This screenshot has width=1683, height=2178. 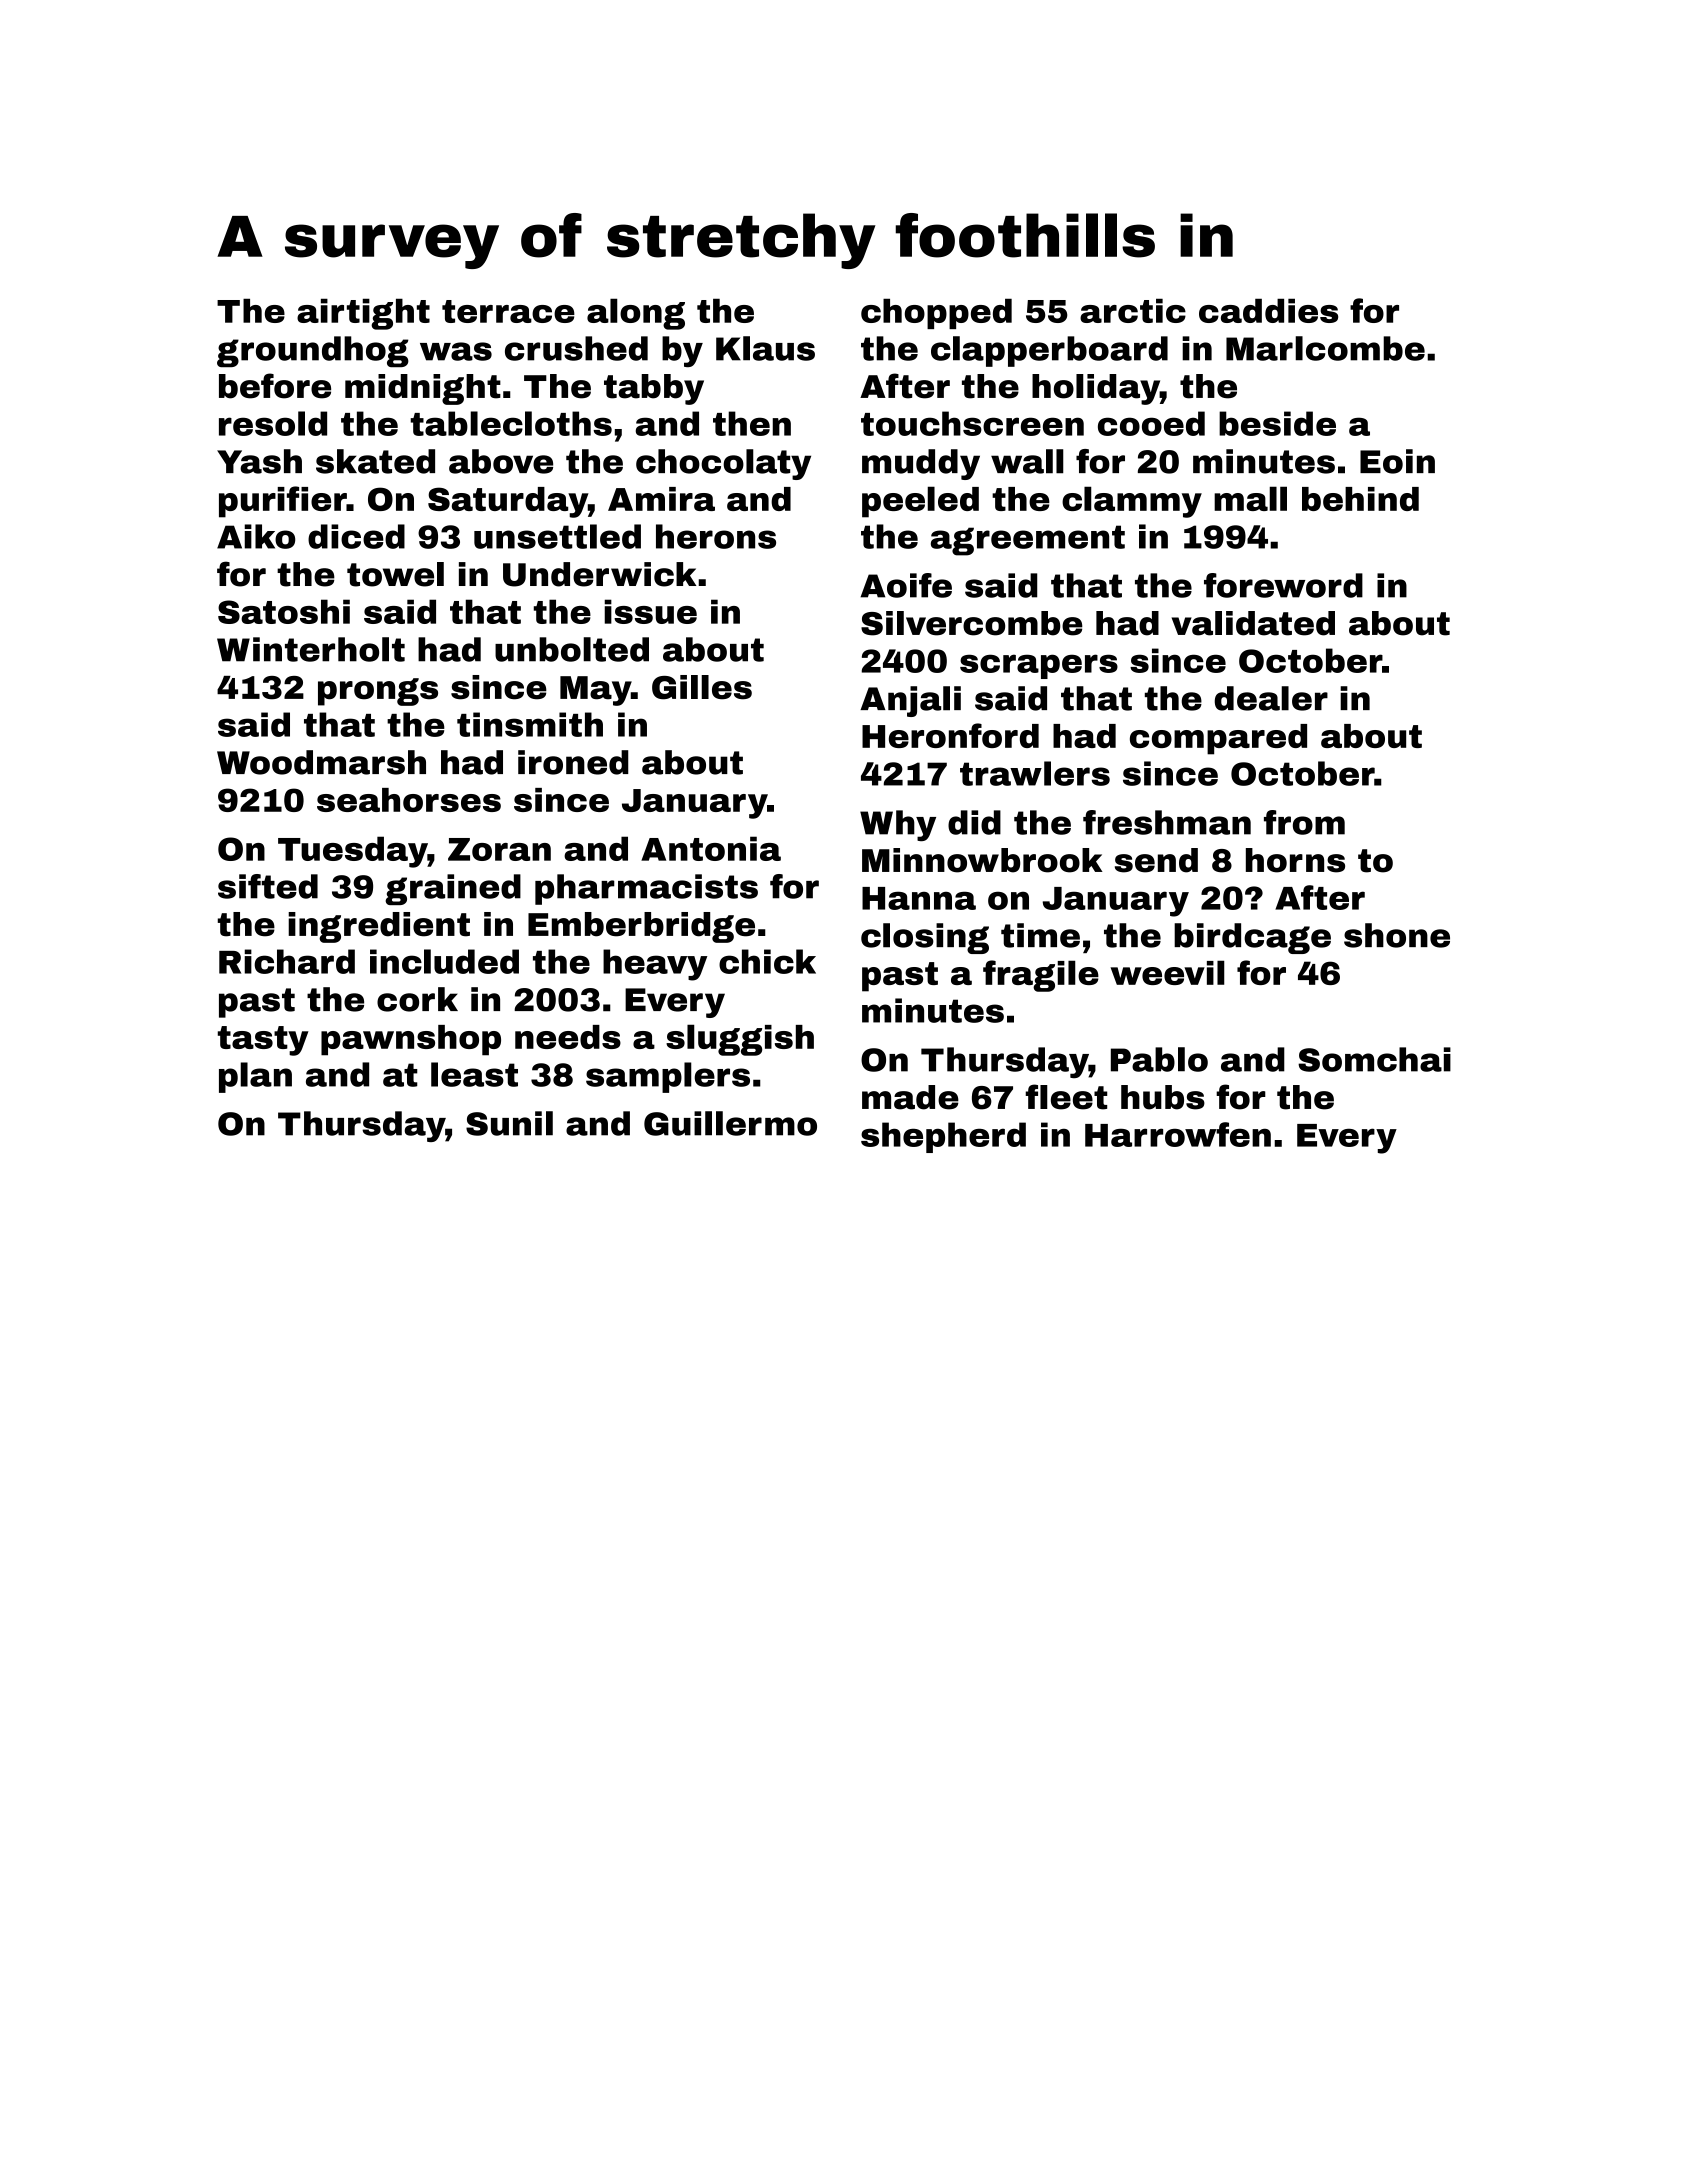 What do you see at coordinates (259, 461) in the screenshot?
I see `Yash` at bounding box center [259, 461].
